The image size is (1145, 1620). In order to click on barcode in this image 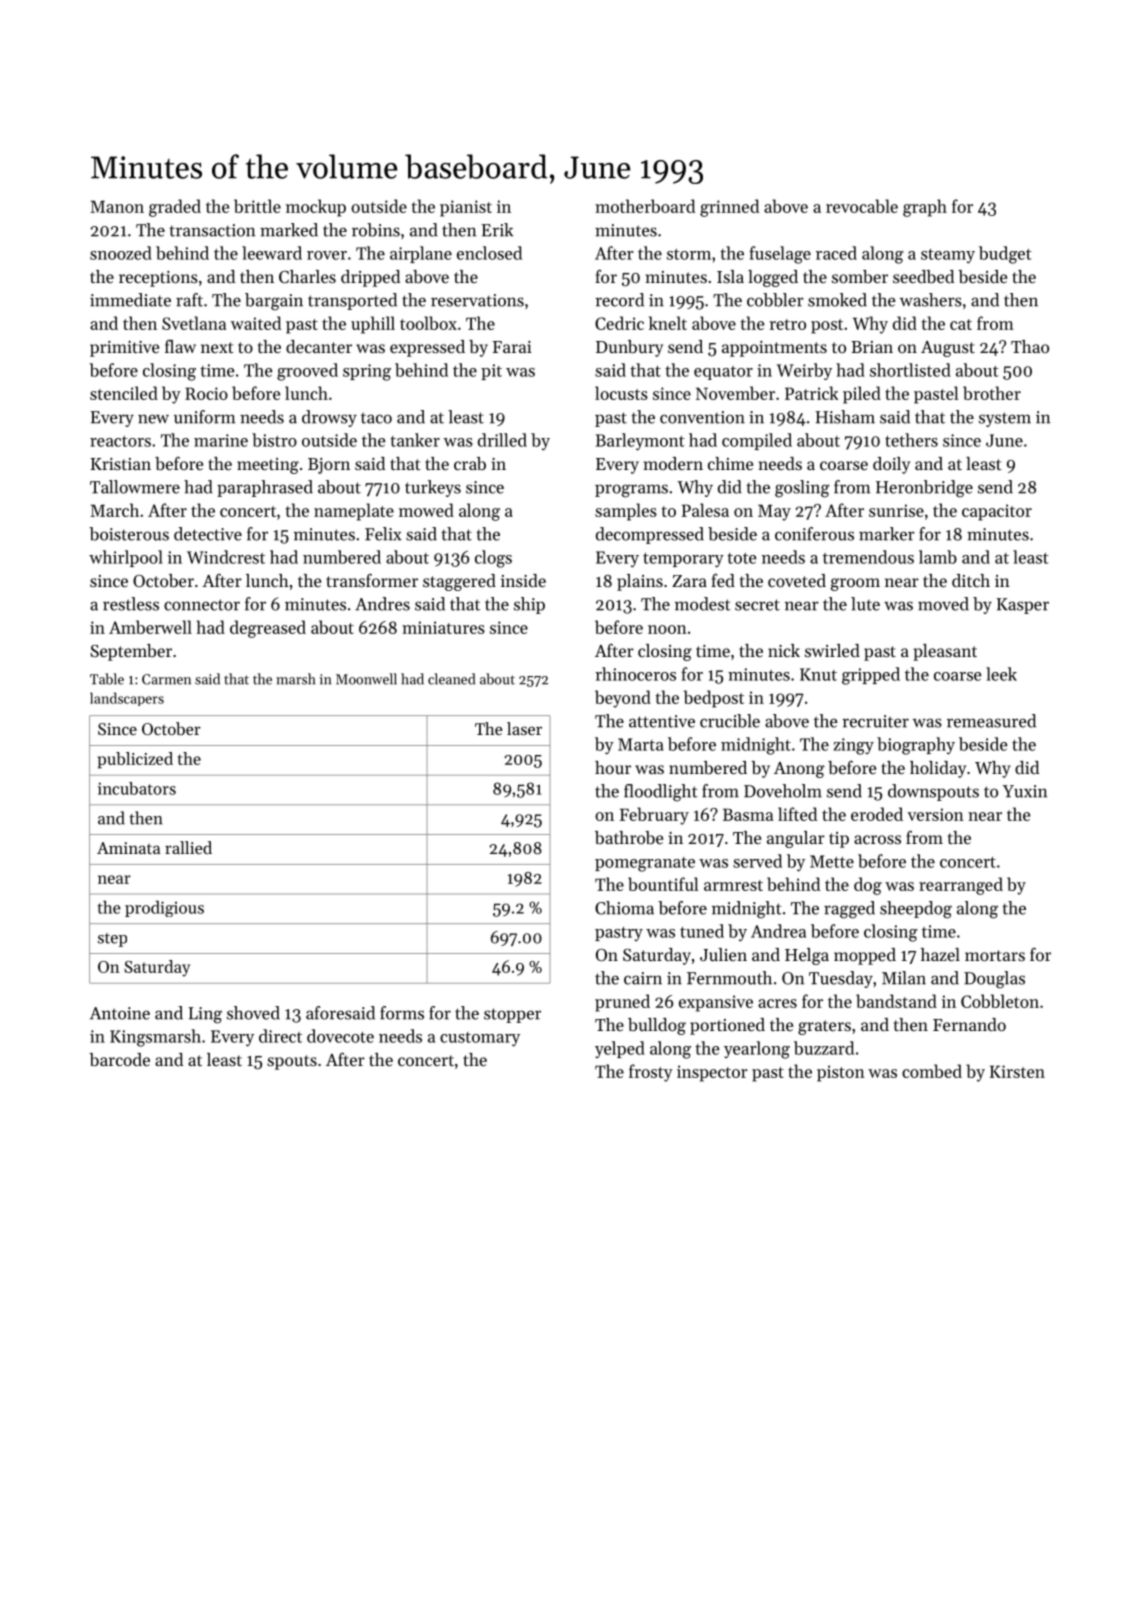, I will do `click(119, 1059)`.
